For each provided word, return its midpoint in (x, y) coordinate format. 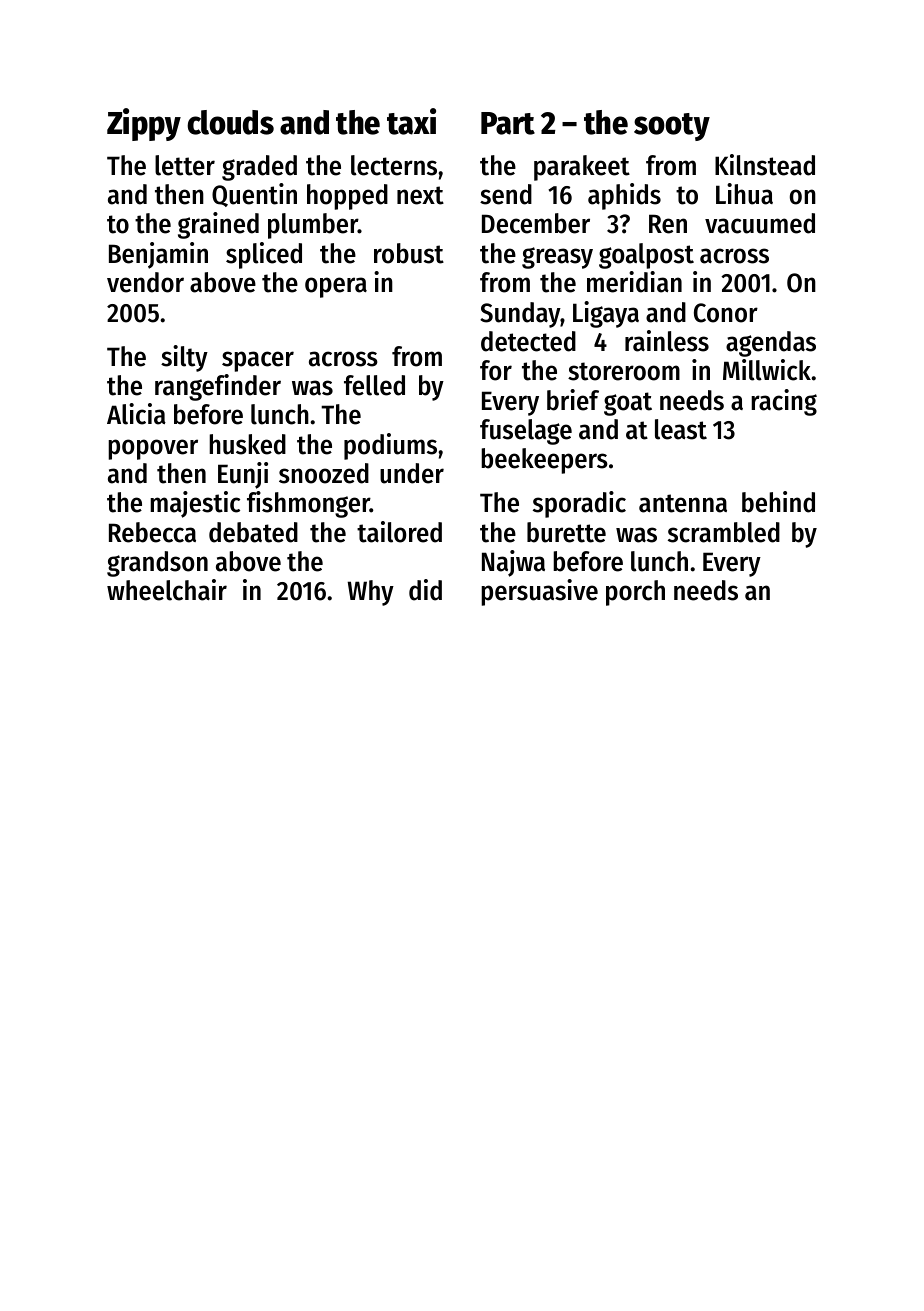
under (412, 473)
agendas (771, 344)
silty (184, 358)
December (536, 223)
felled (374, 385)
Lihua (744, 194)
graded (259, 168)
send (506, 194)
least (681, 429)
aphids (624, 196)
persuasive (539, 592)
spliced (264, 255)
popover (153, 449)
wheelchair (167, 590)
